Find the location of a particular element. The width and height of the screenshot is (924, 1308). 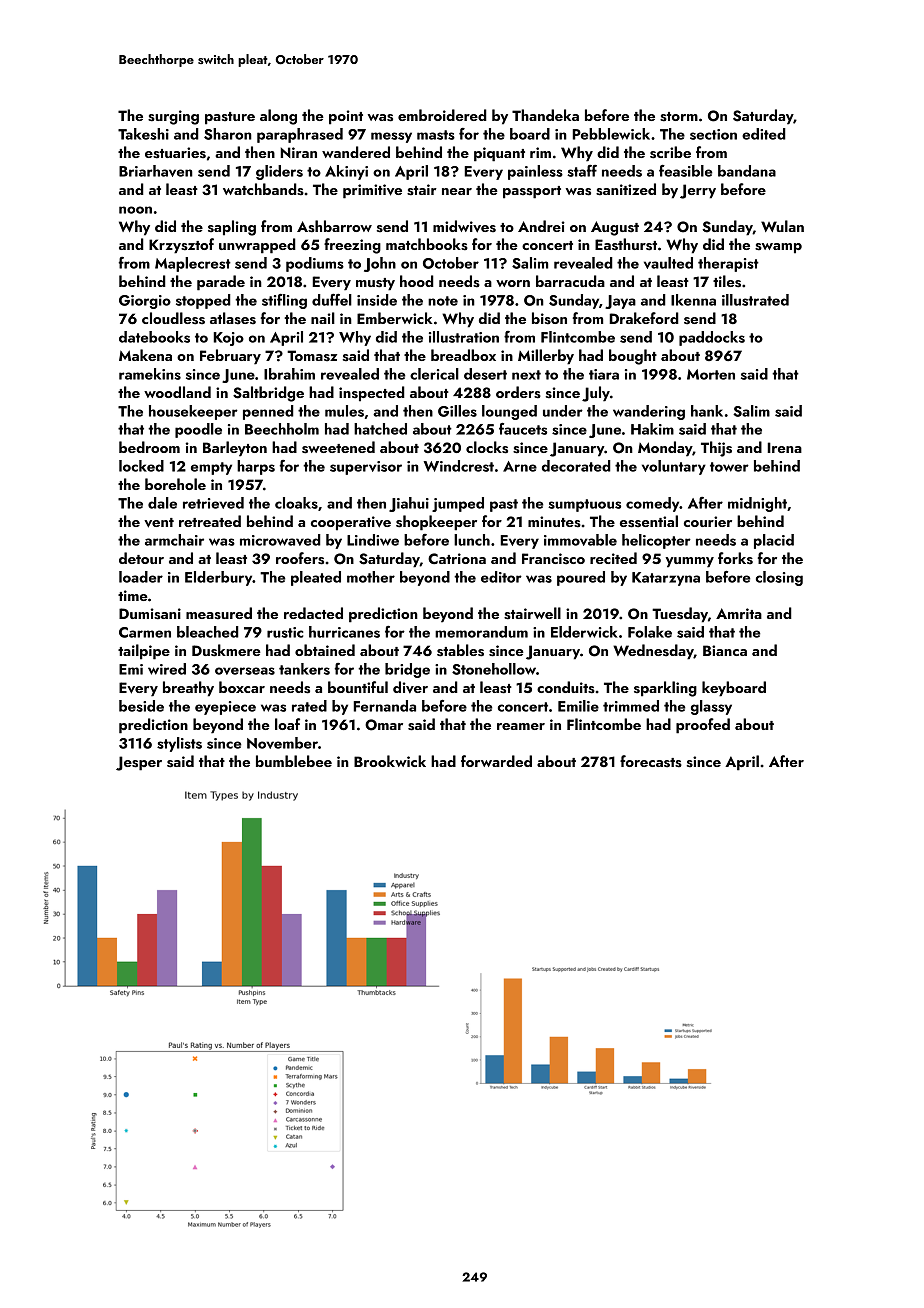

forwarded is located at coordinates (496, 761).
